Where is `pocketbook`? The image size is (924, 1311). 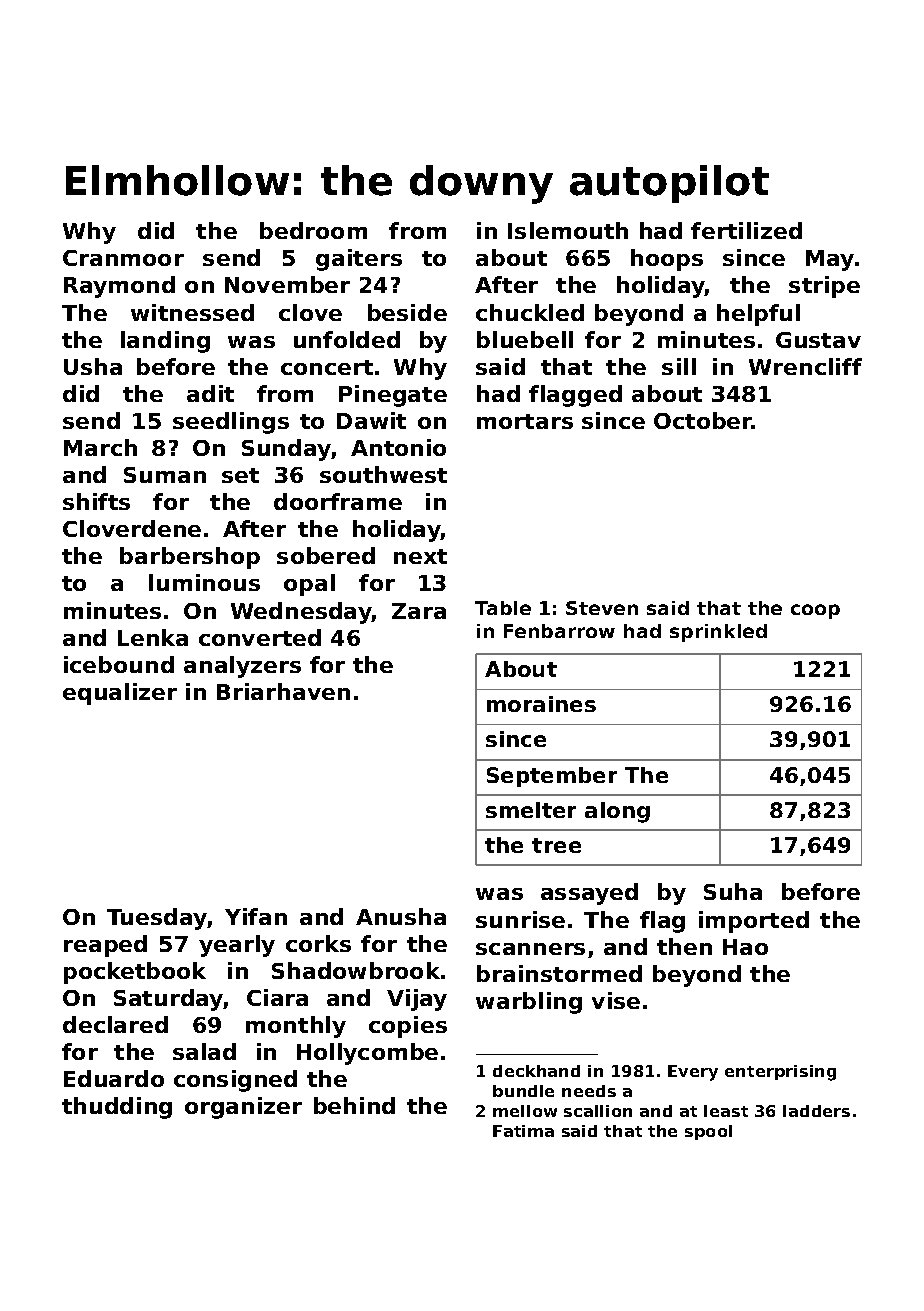 pocketbook is located at coordinates (135, 973).
